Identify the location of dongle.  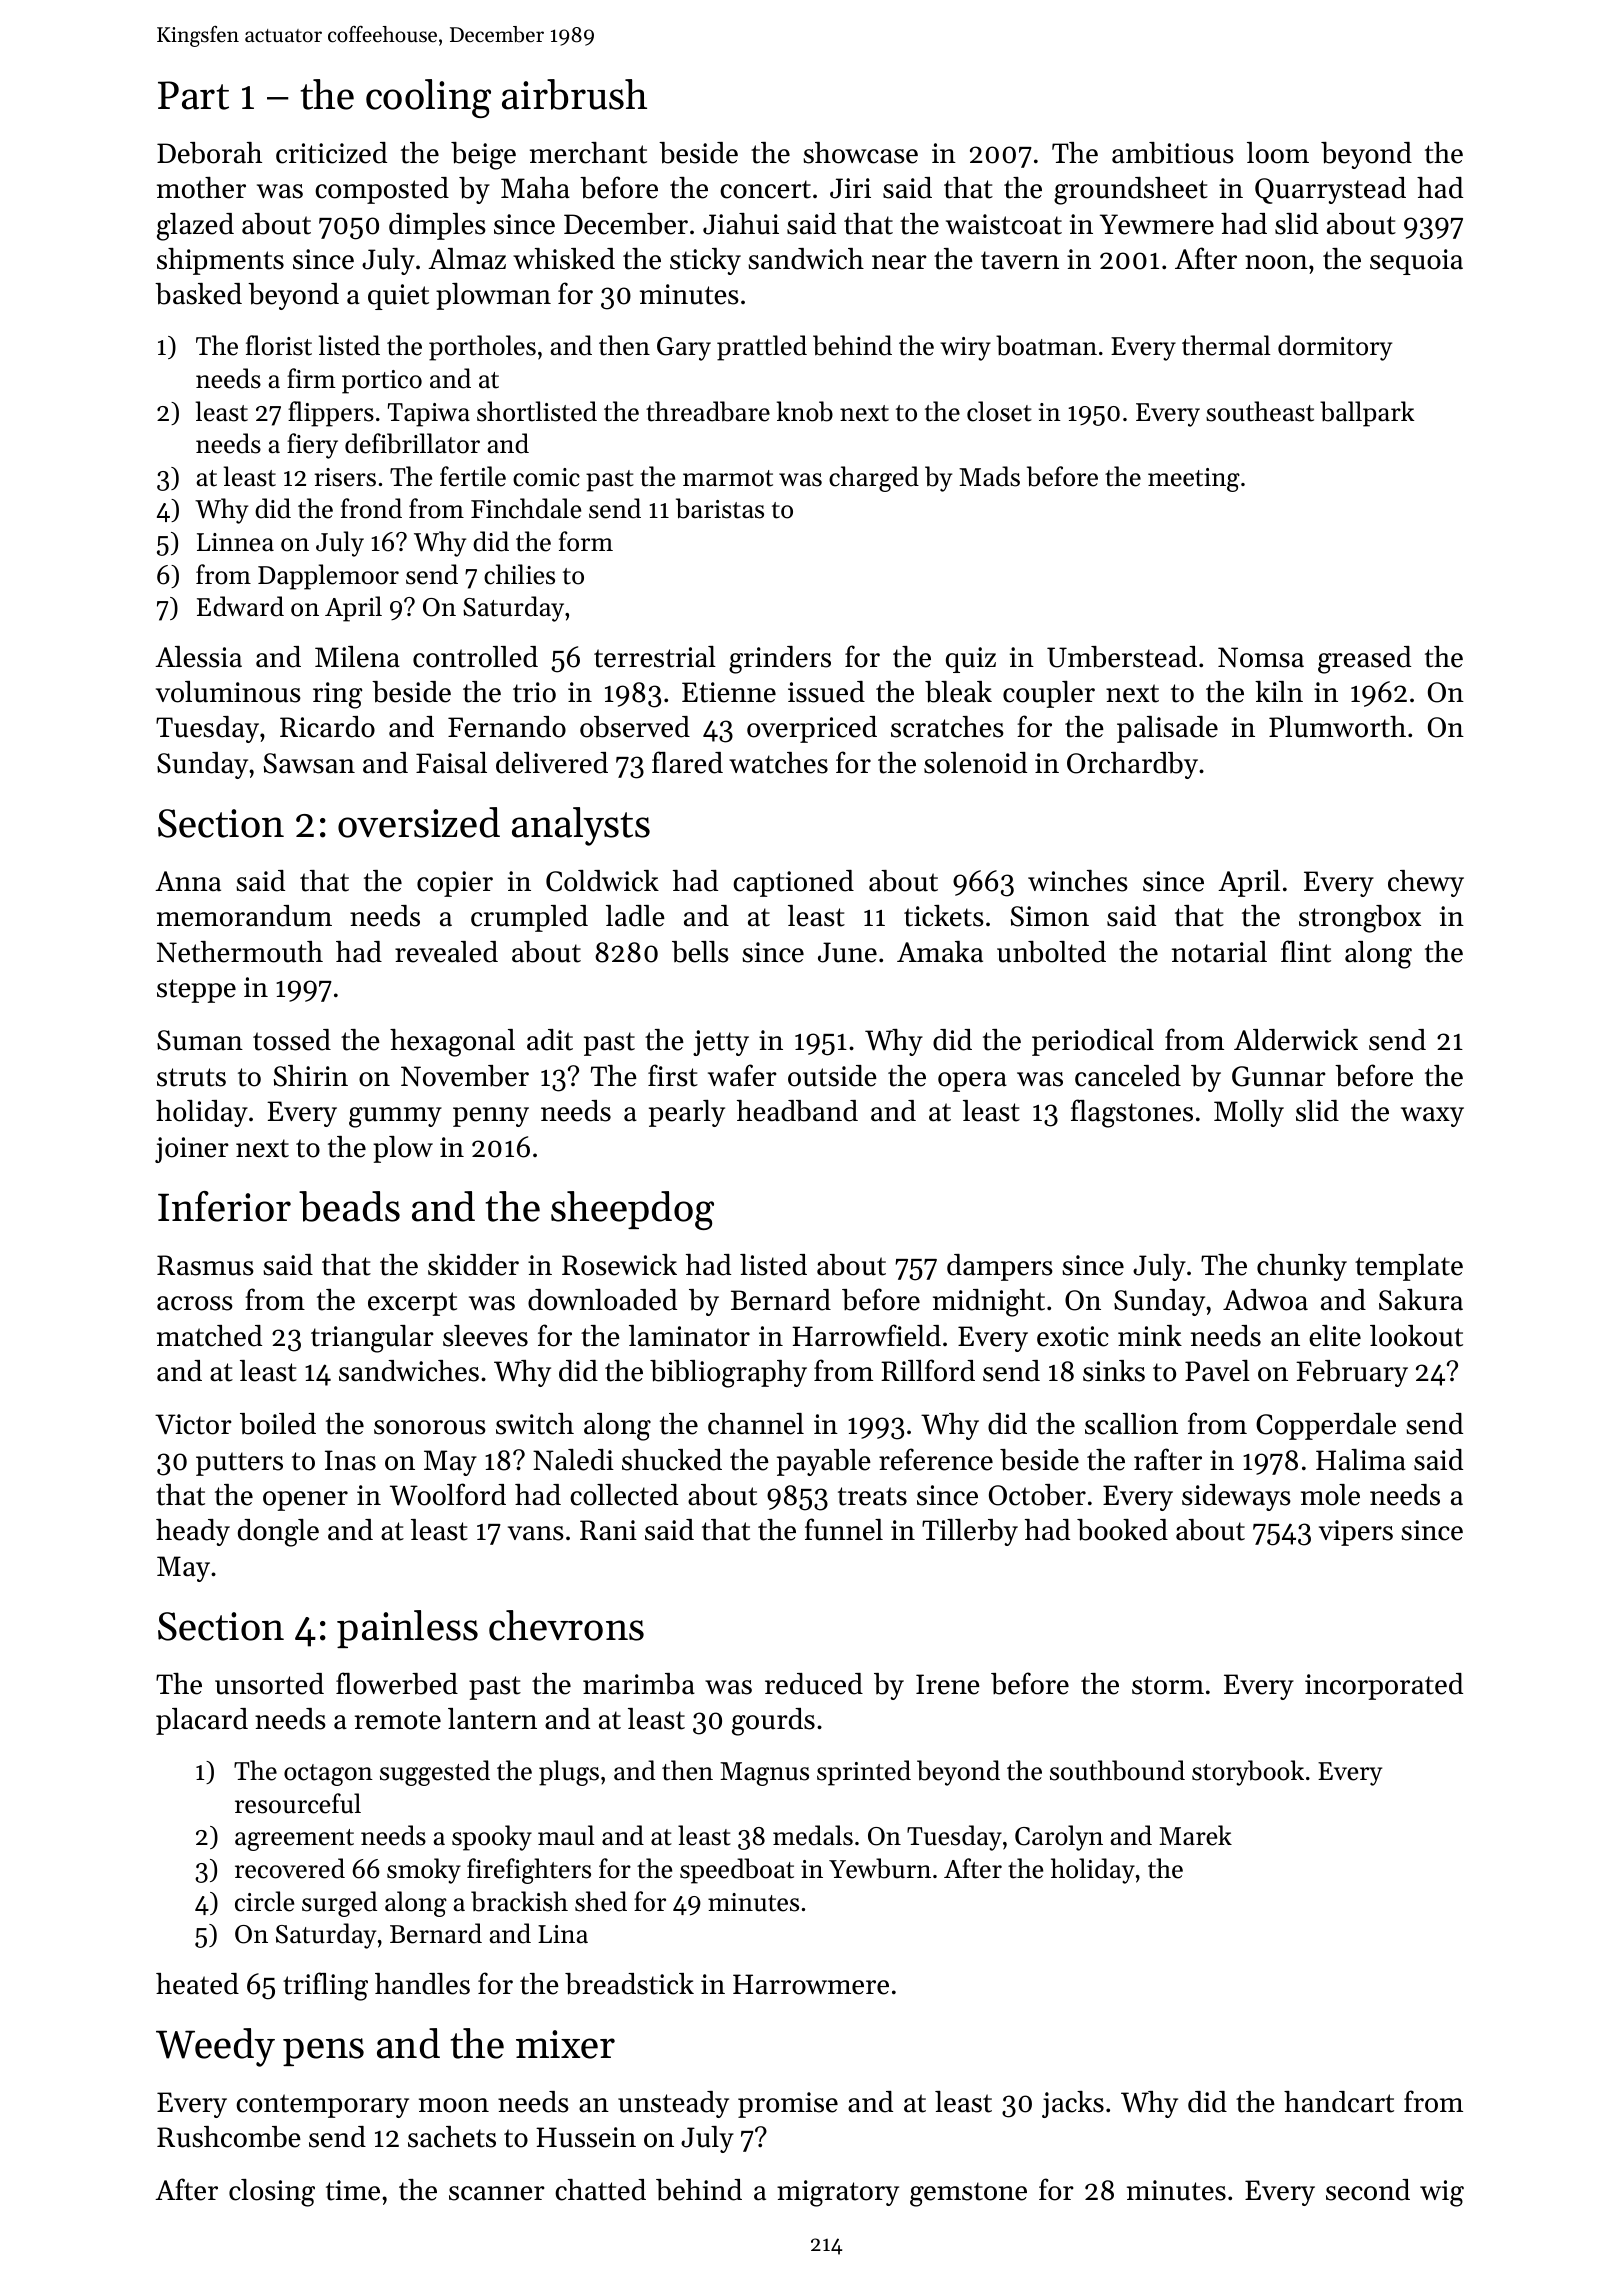
(278, 1533).
